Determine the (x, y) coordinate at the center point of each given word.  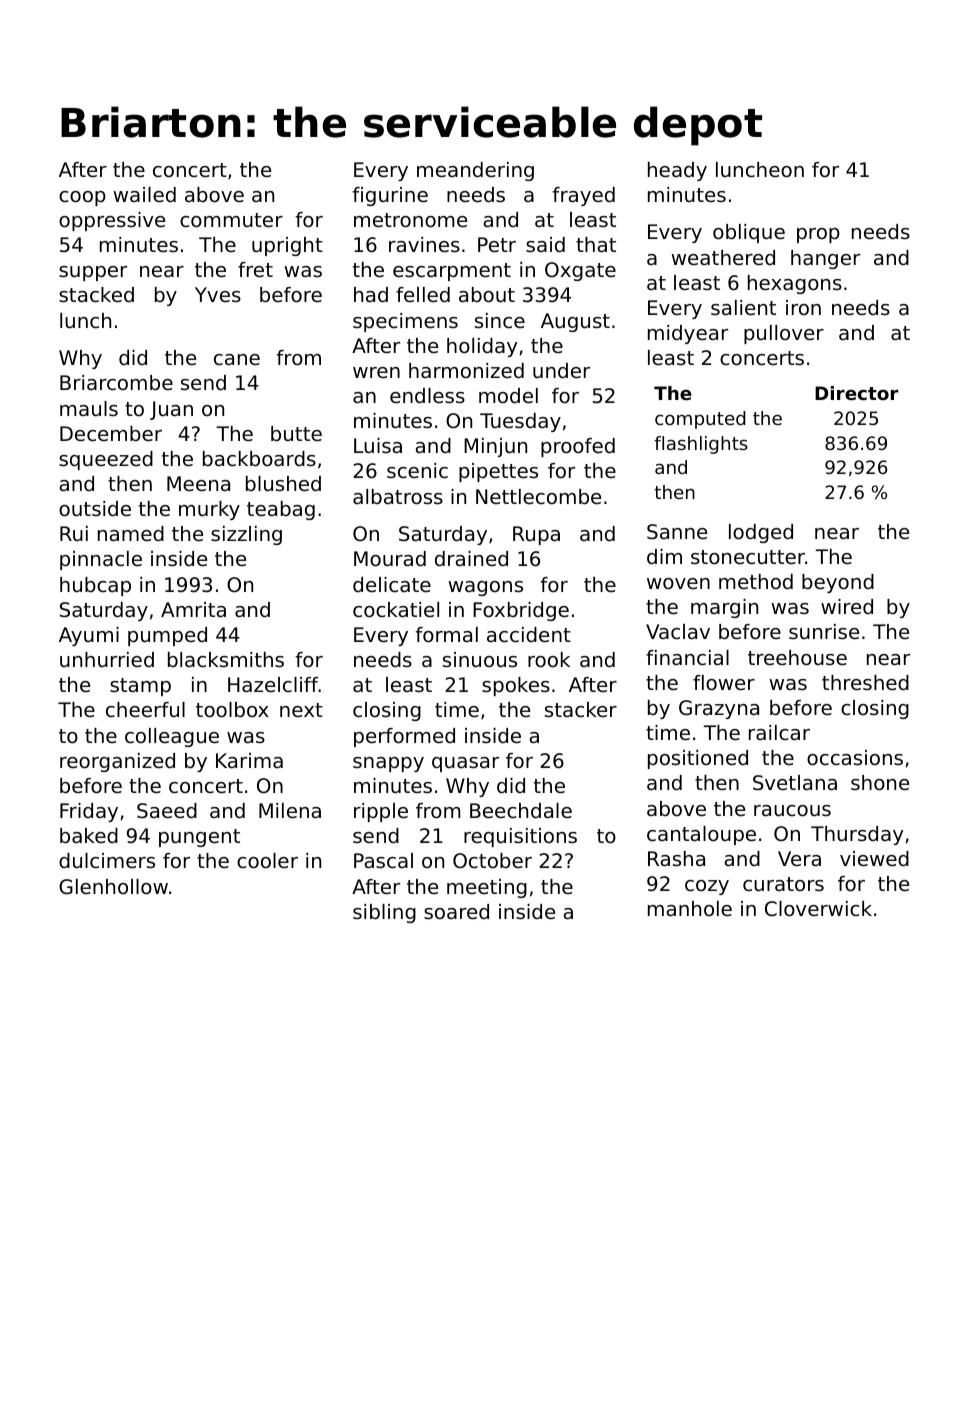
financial (687, 658)
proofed (578, 447)
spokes (516, 686)
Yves (218, 295)
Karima (249, 760)
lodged (761, 533)
